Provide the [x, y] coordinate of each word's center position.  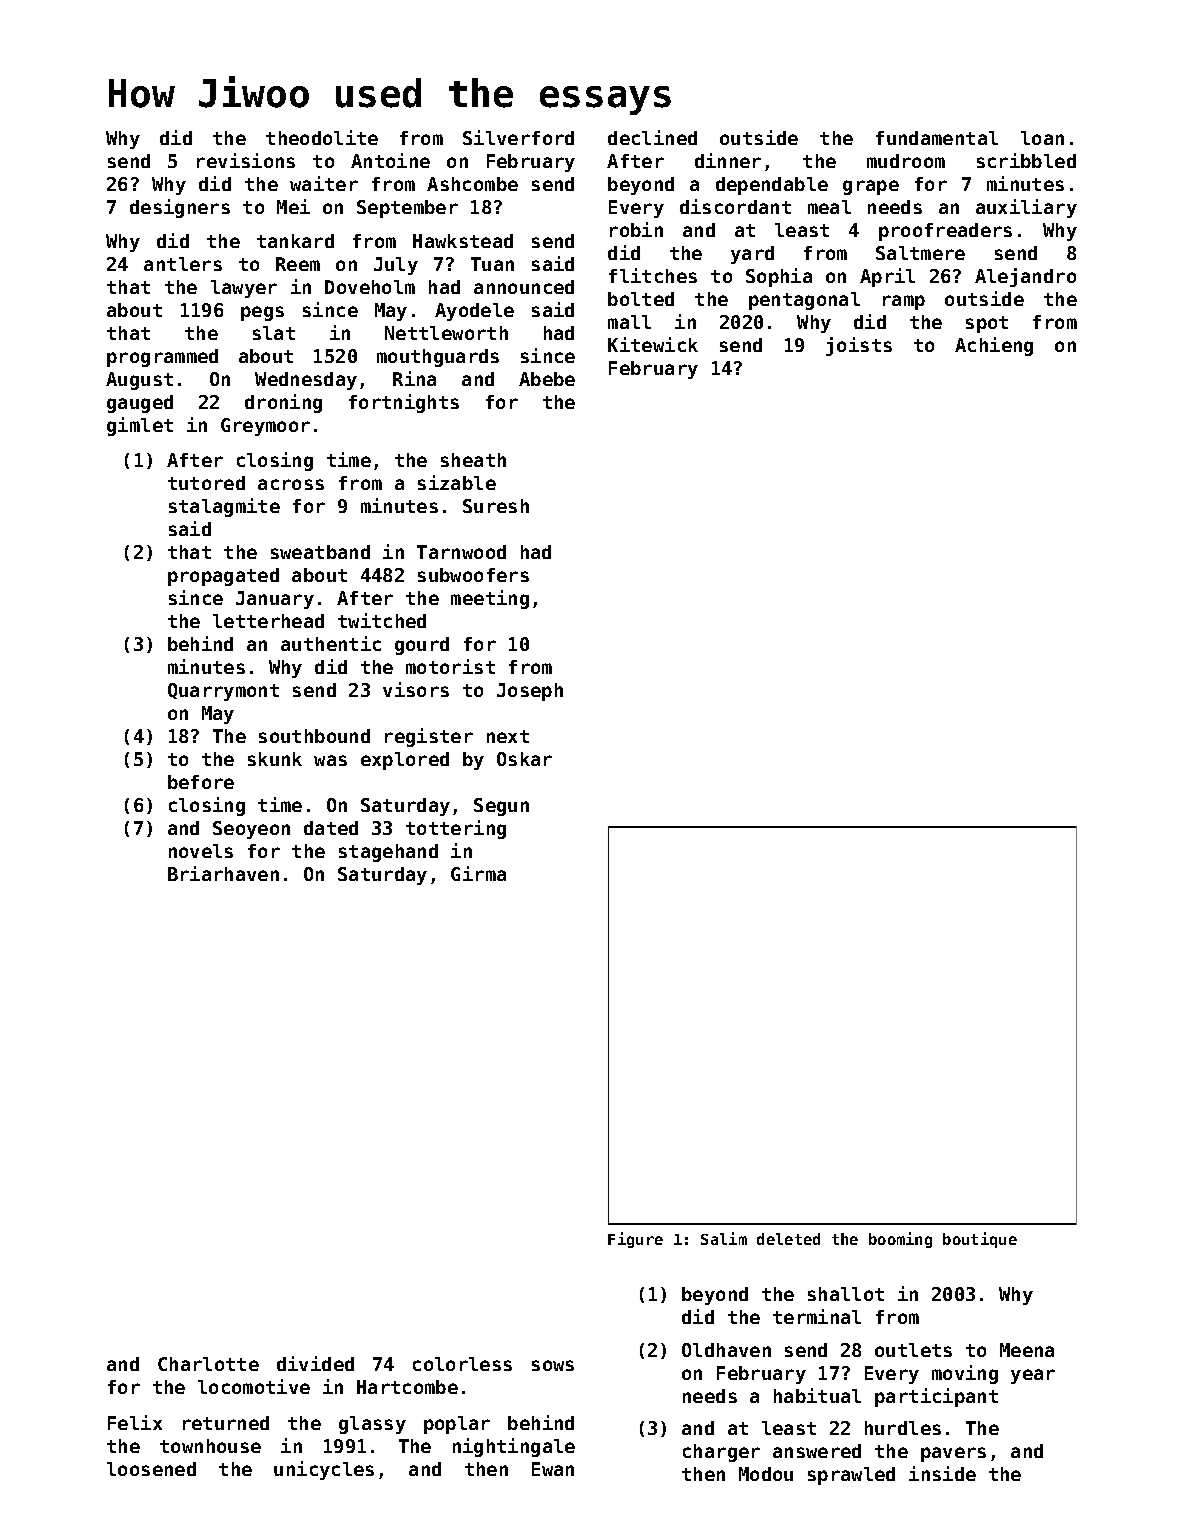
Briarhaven [223, 873]
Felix [135, 1422]
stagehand [388, 853]
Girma [478, 873]
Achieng [994, 346]
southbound [314, 736]
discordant [735, 206]
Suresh [496, 506]
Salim [724, 1238]
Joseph [530, 692]
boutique [980, 1240]
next [508, 736]
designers [180, 208]
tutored [206, 483]
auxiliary [1026, 208]
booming [900, 1240]
